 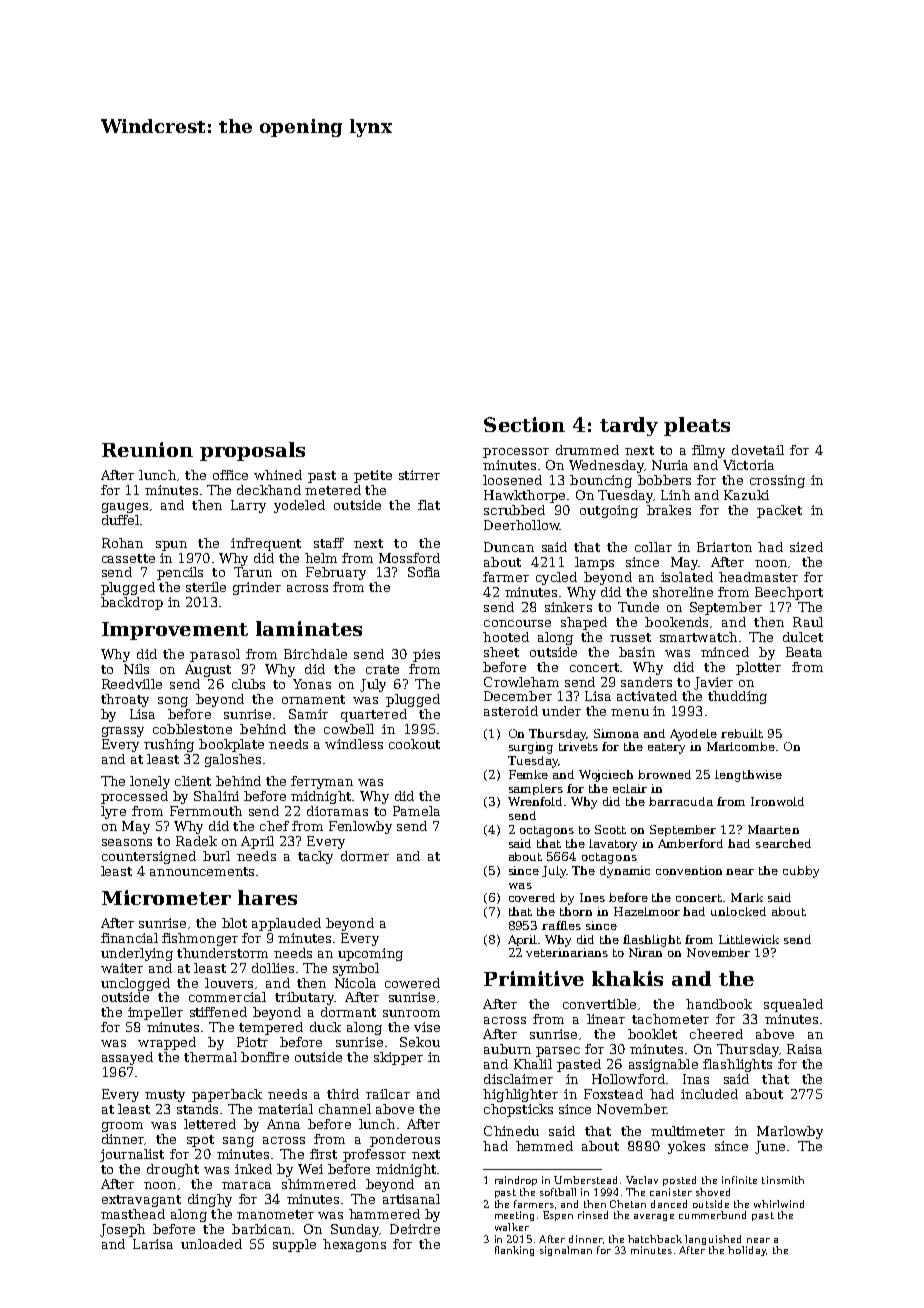 What do you see at coordinates (747, 1251) in the screenshot?
I see `holiday` at bounding box center [747, 1251].
